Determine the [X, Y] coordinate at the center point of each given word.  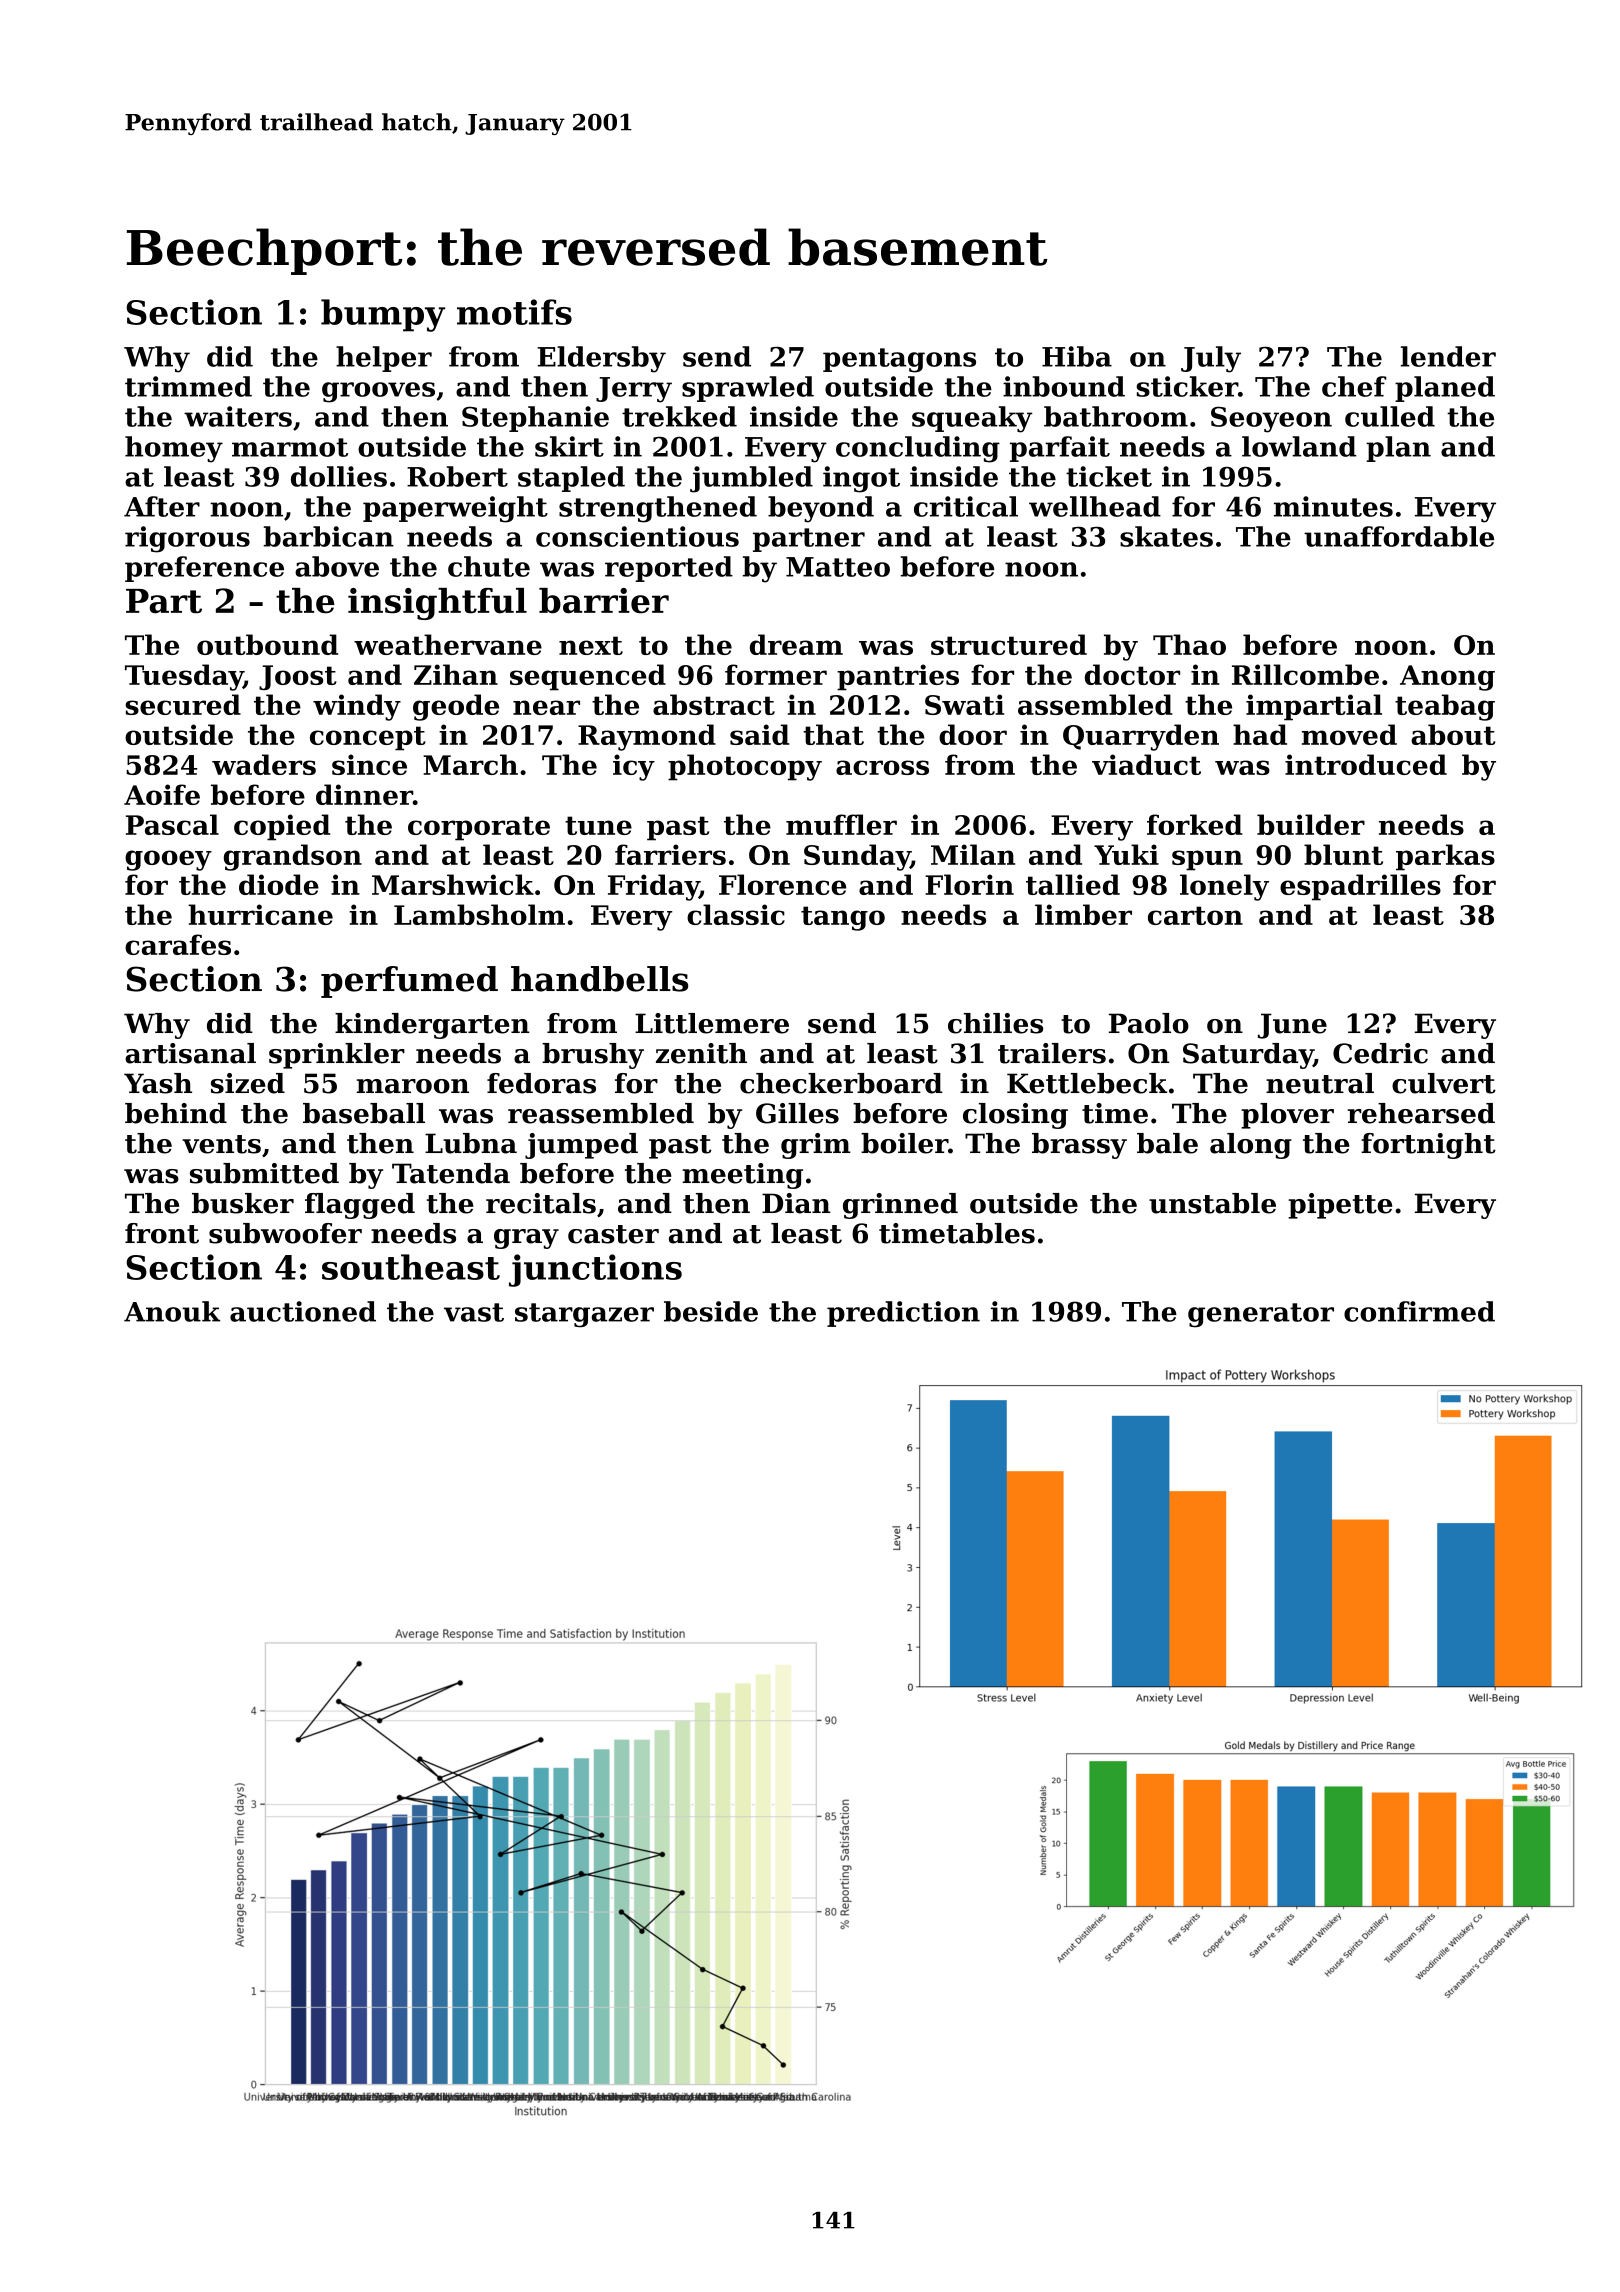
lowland [1299, 446]
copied [282, 827]
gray [526, 1239]
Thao [1189, 644]
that [833, 734]
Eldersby [601, 359]
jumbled [751, 479]
